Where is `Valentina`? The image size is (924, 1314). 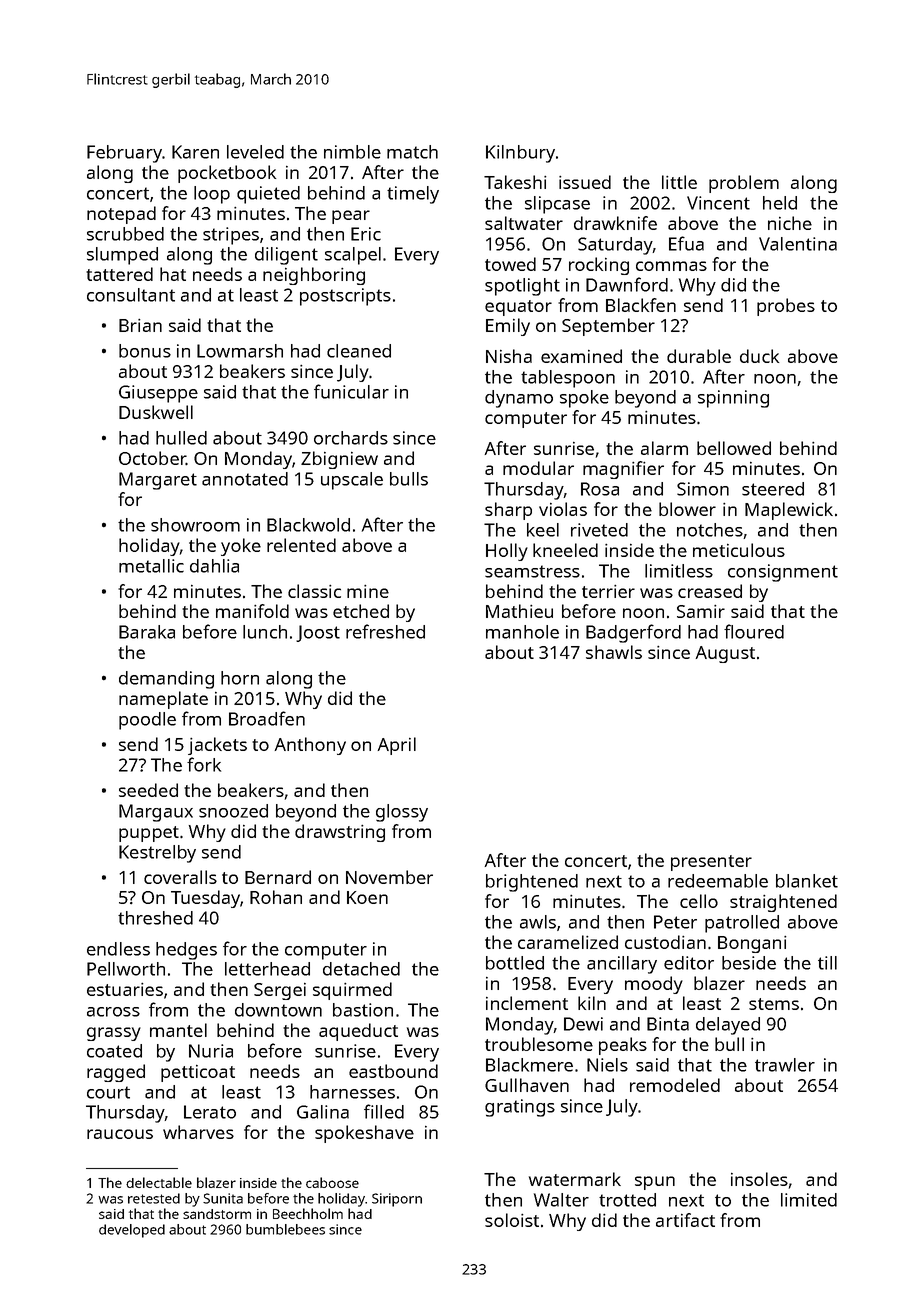 Valentina is located at coordinates (798, 244).
